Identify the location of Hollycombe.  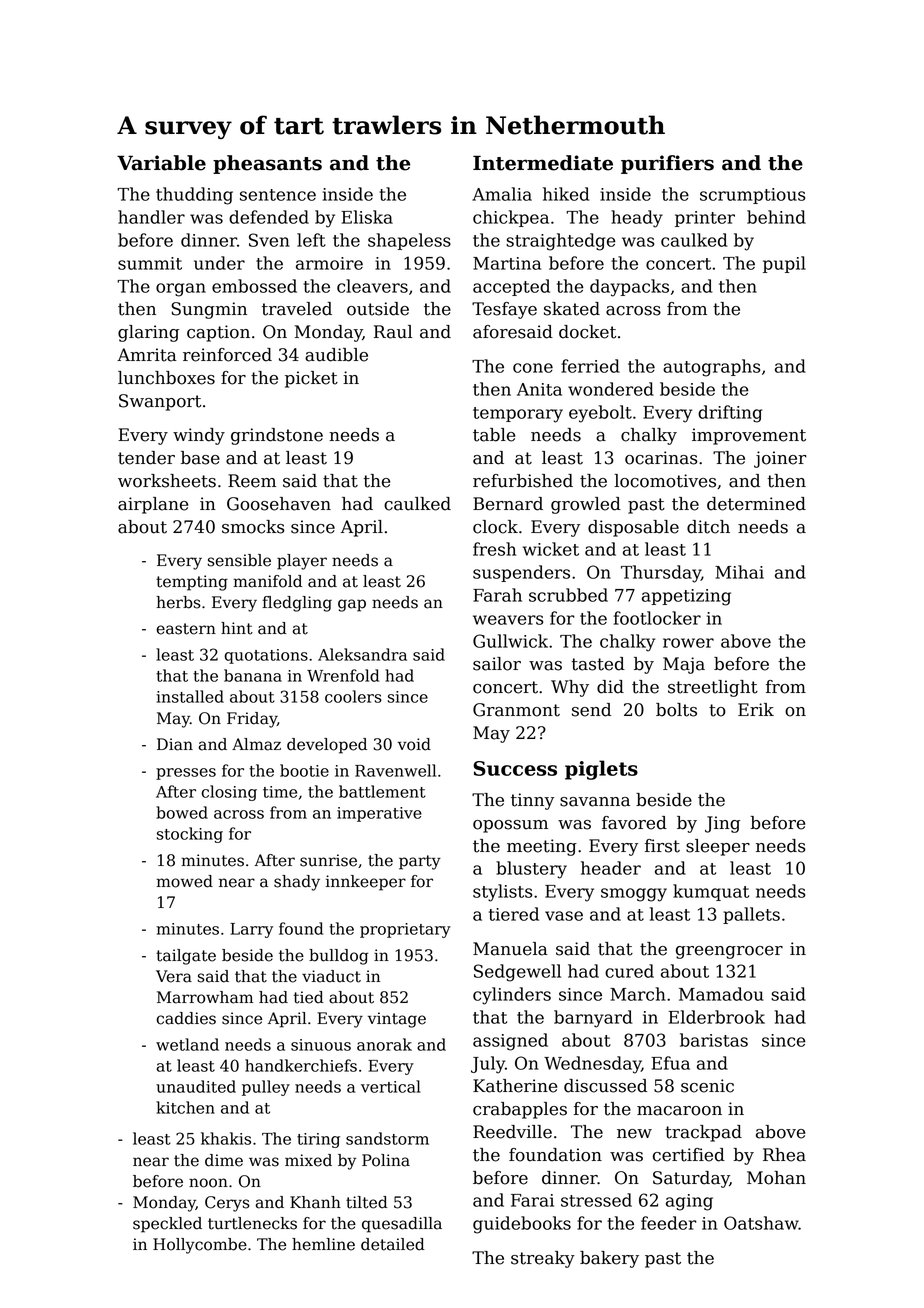
(200, 1246).
